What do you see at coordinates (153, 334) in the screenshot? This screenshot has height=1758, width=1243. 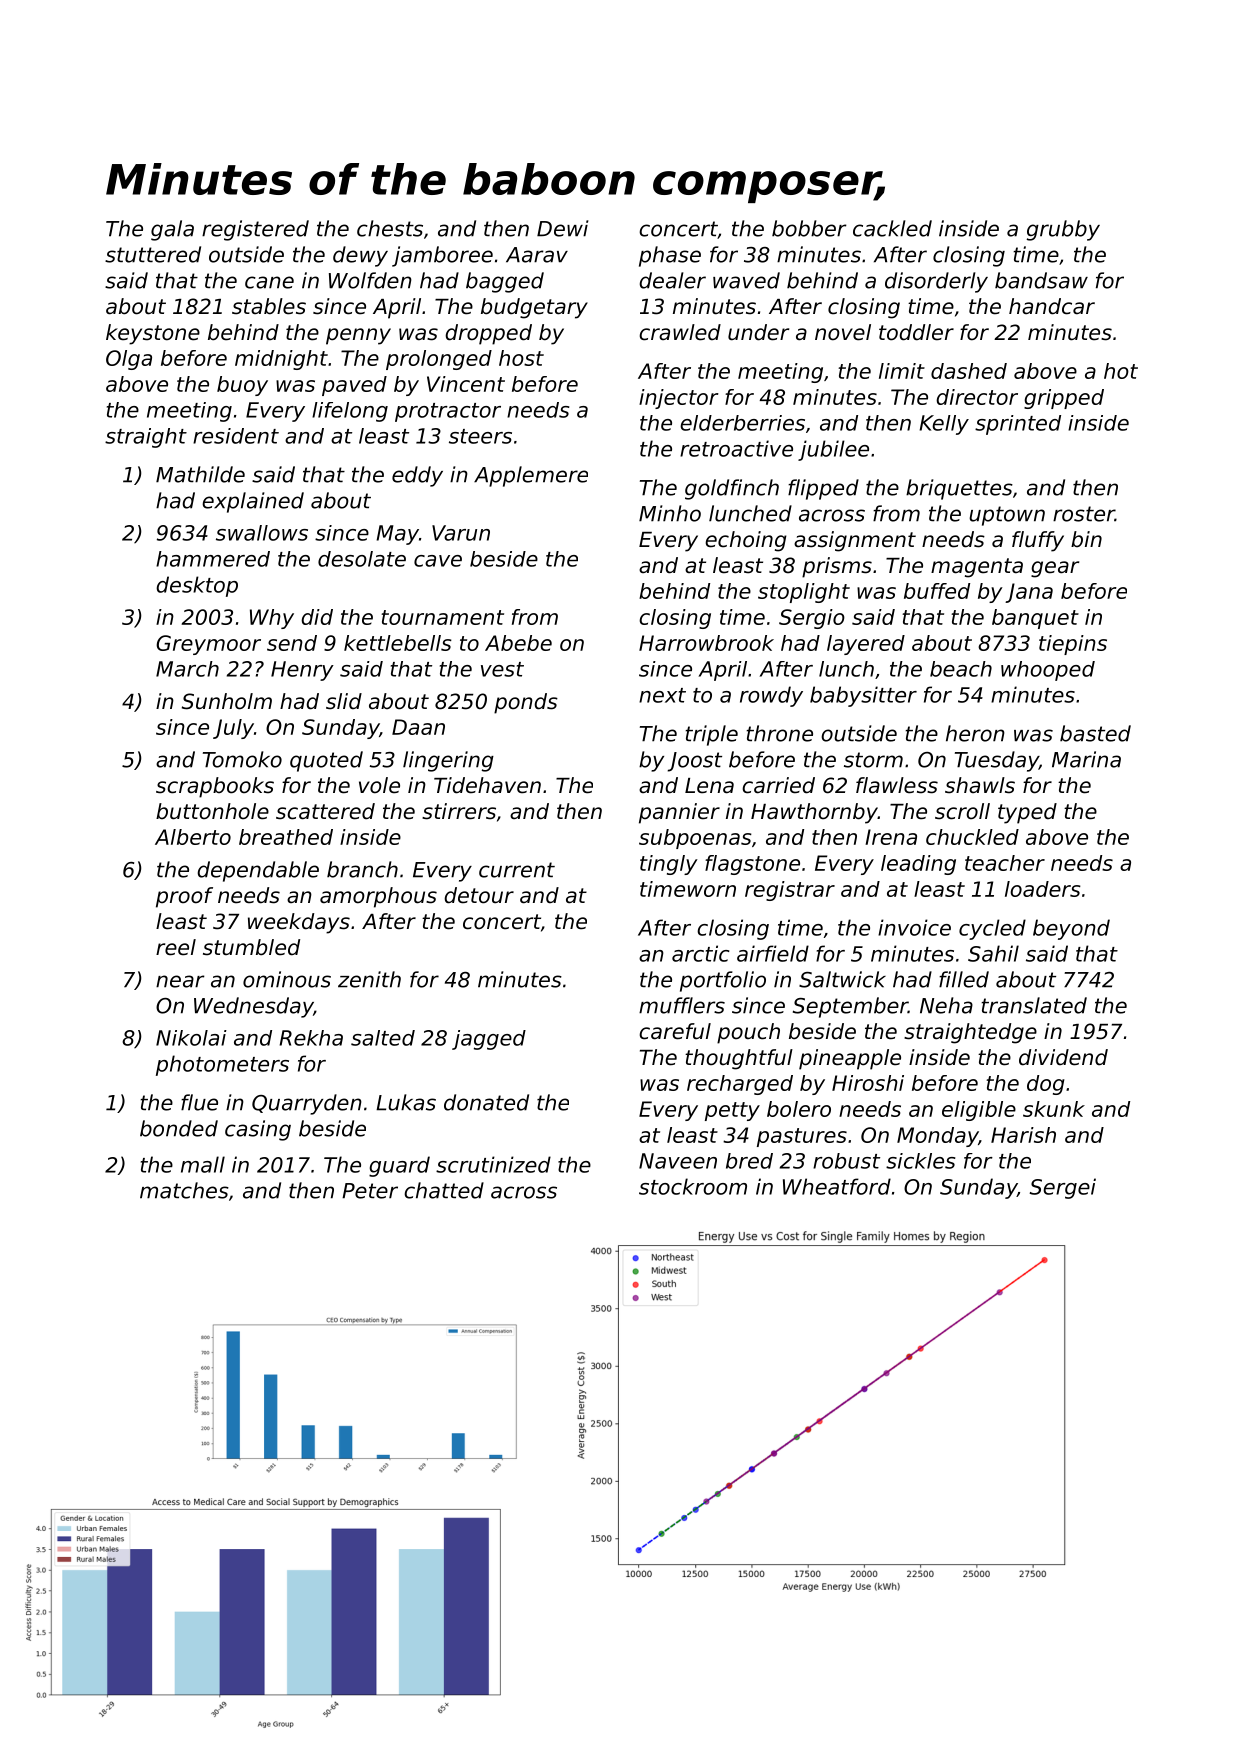 I see `keystone` at bounding box center [153, 334].
